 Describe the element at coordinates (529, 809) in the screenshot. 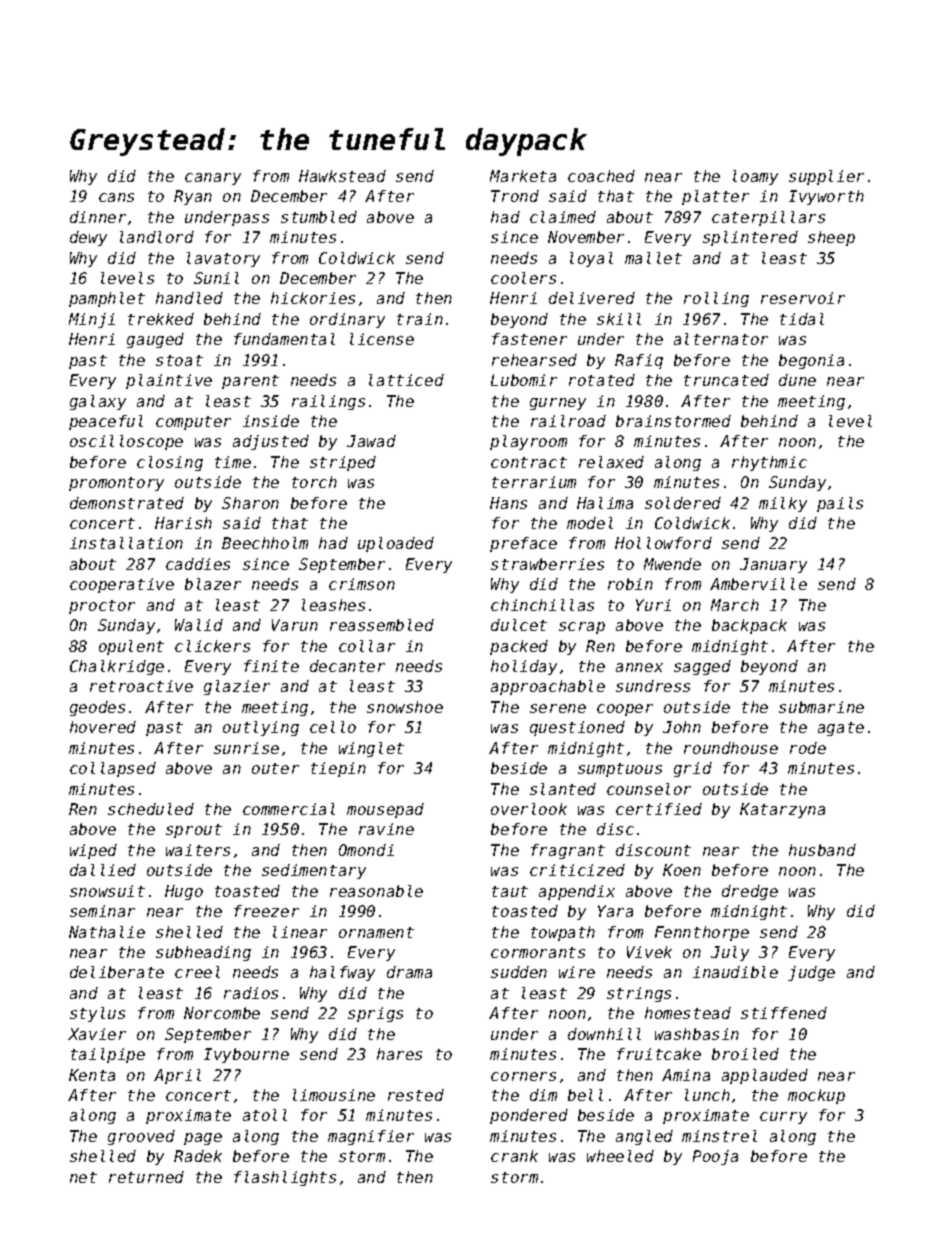

I see `overlook` at that location.
